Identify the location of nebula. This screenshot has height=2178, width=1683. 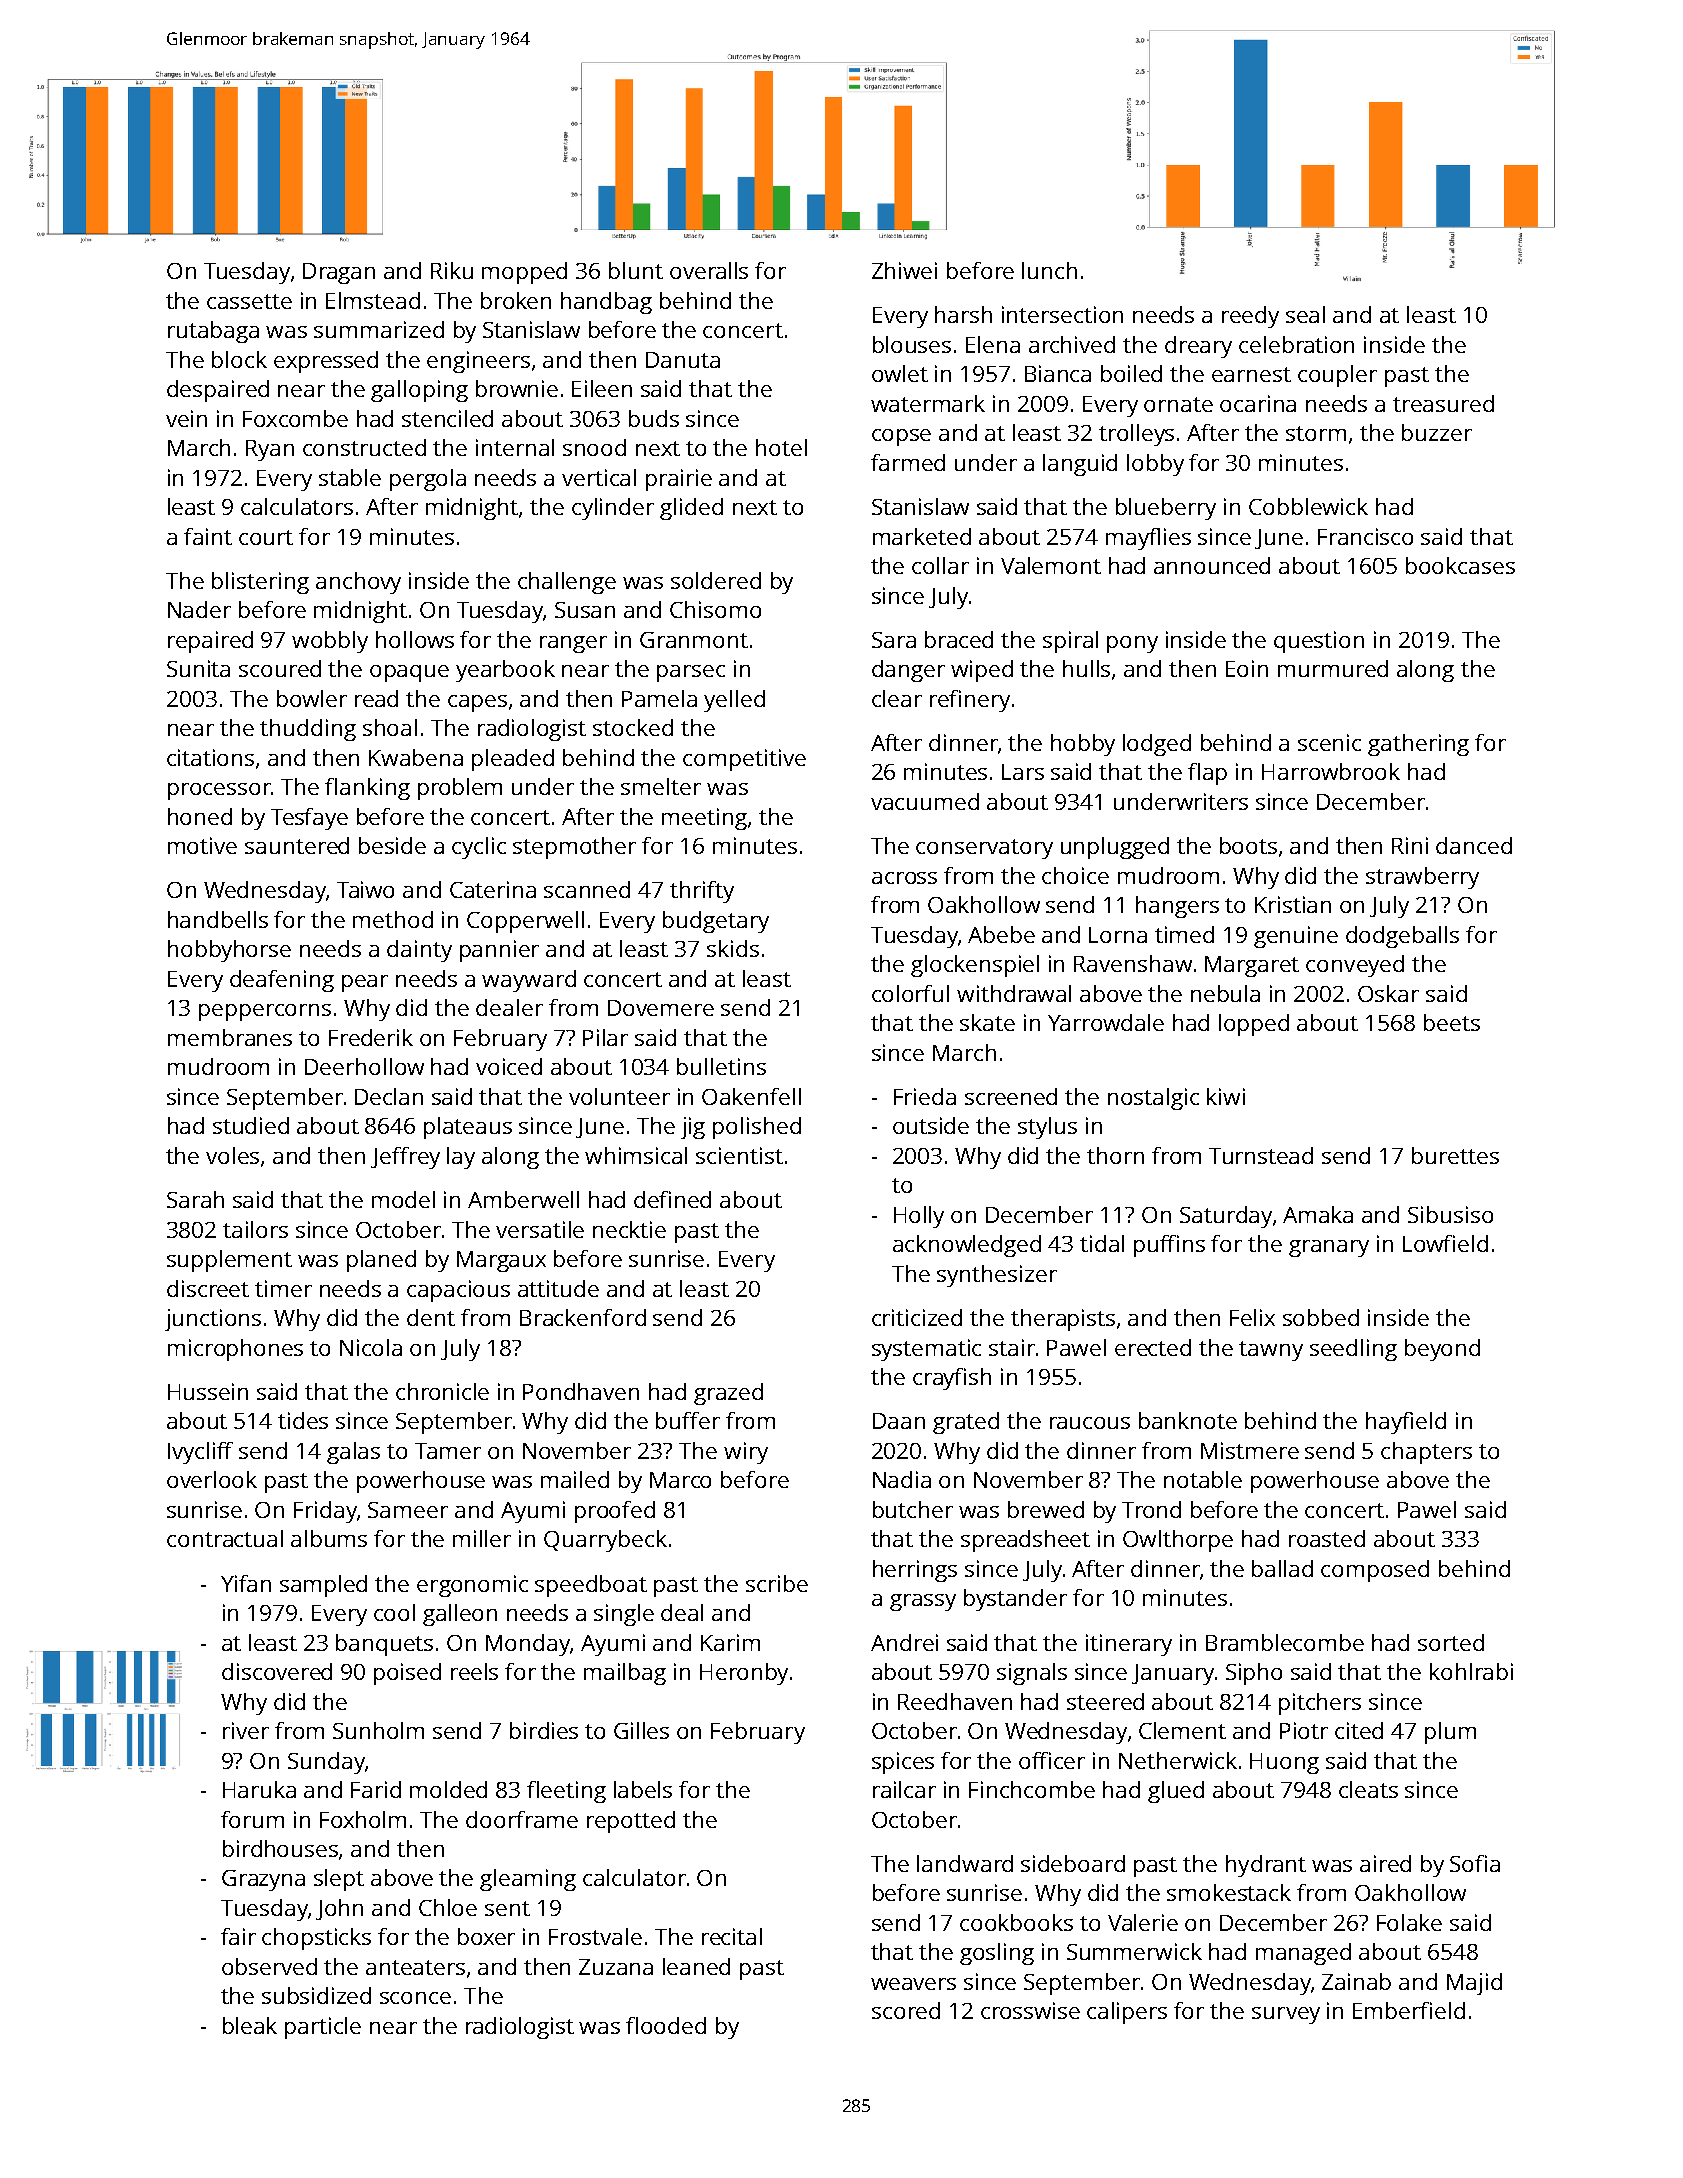
(1225, 993).
